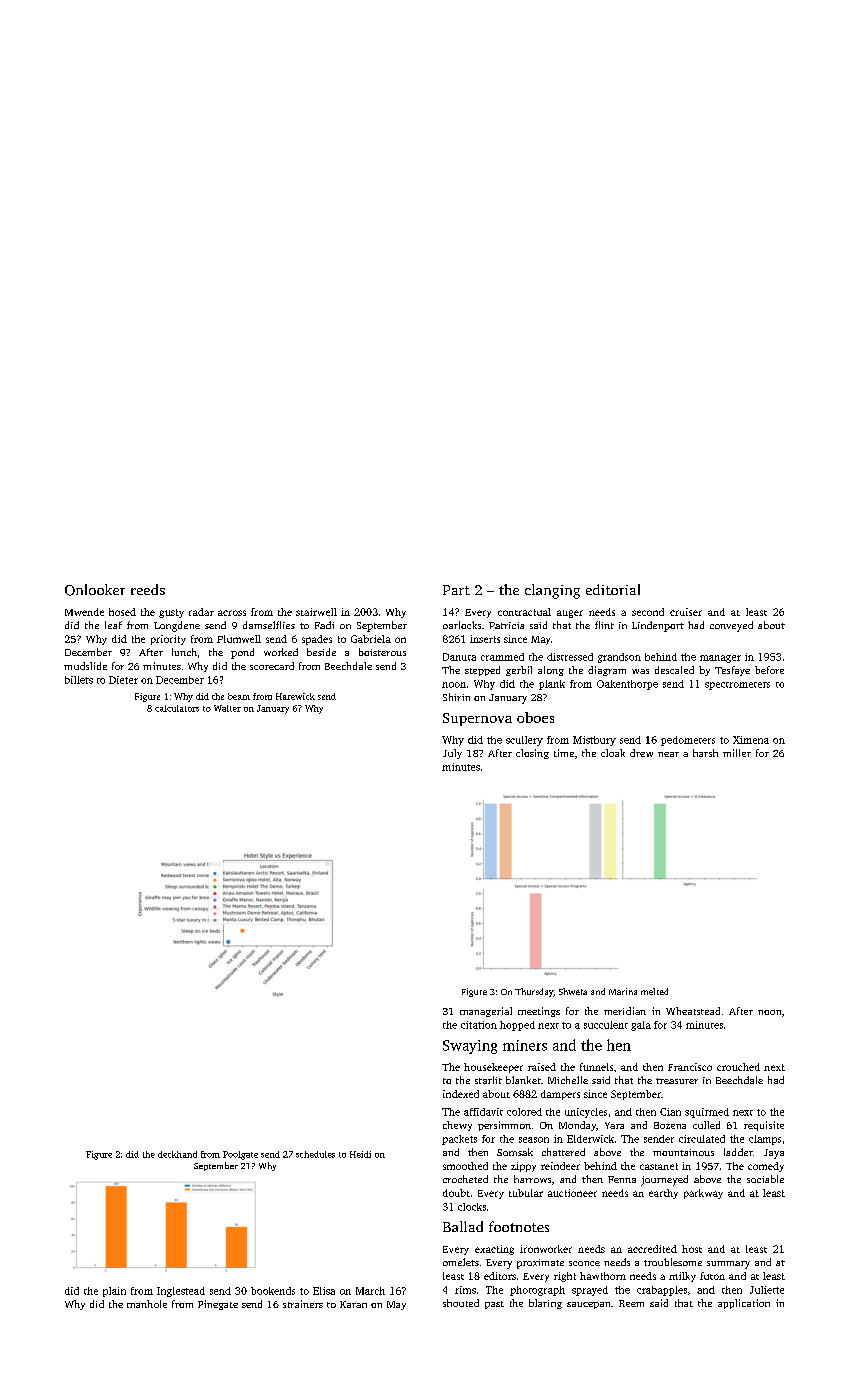  I want to click on cloak, so click(613, 753).
